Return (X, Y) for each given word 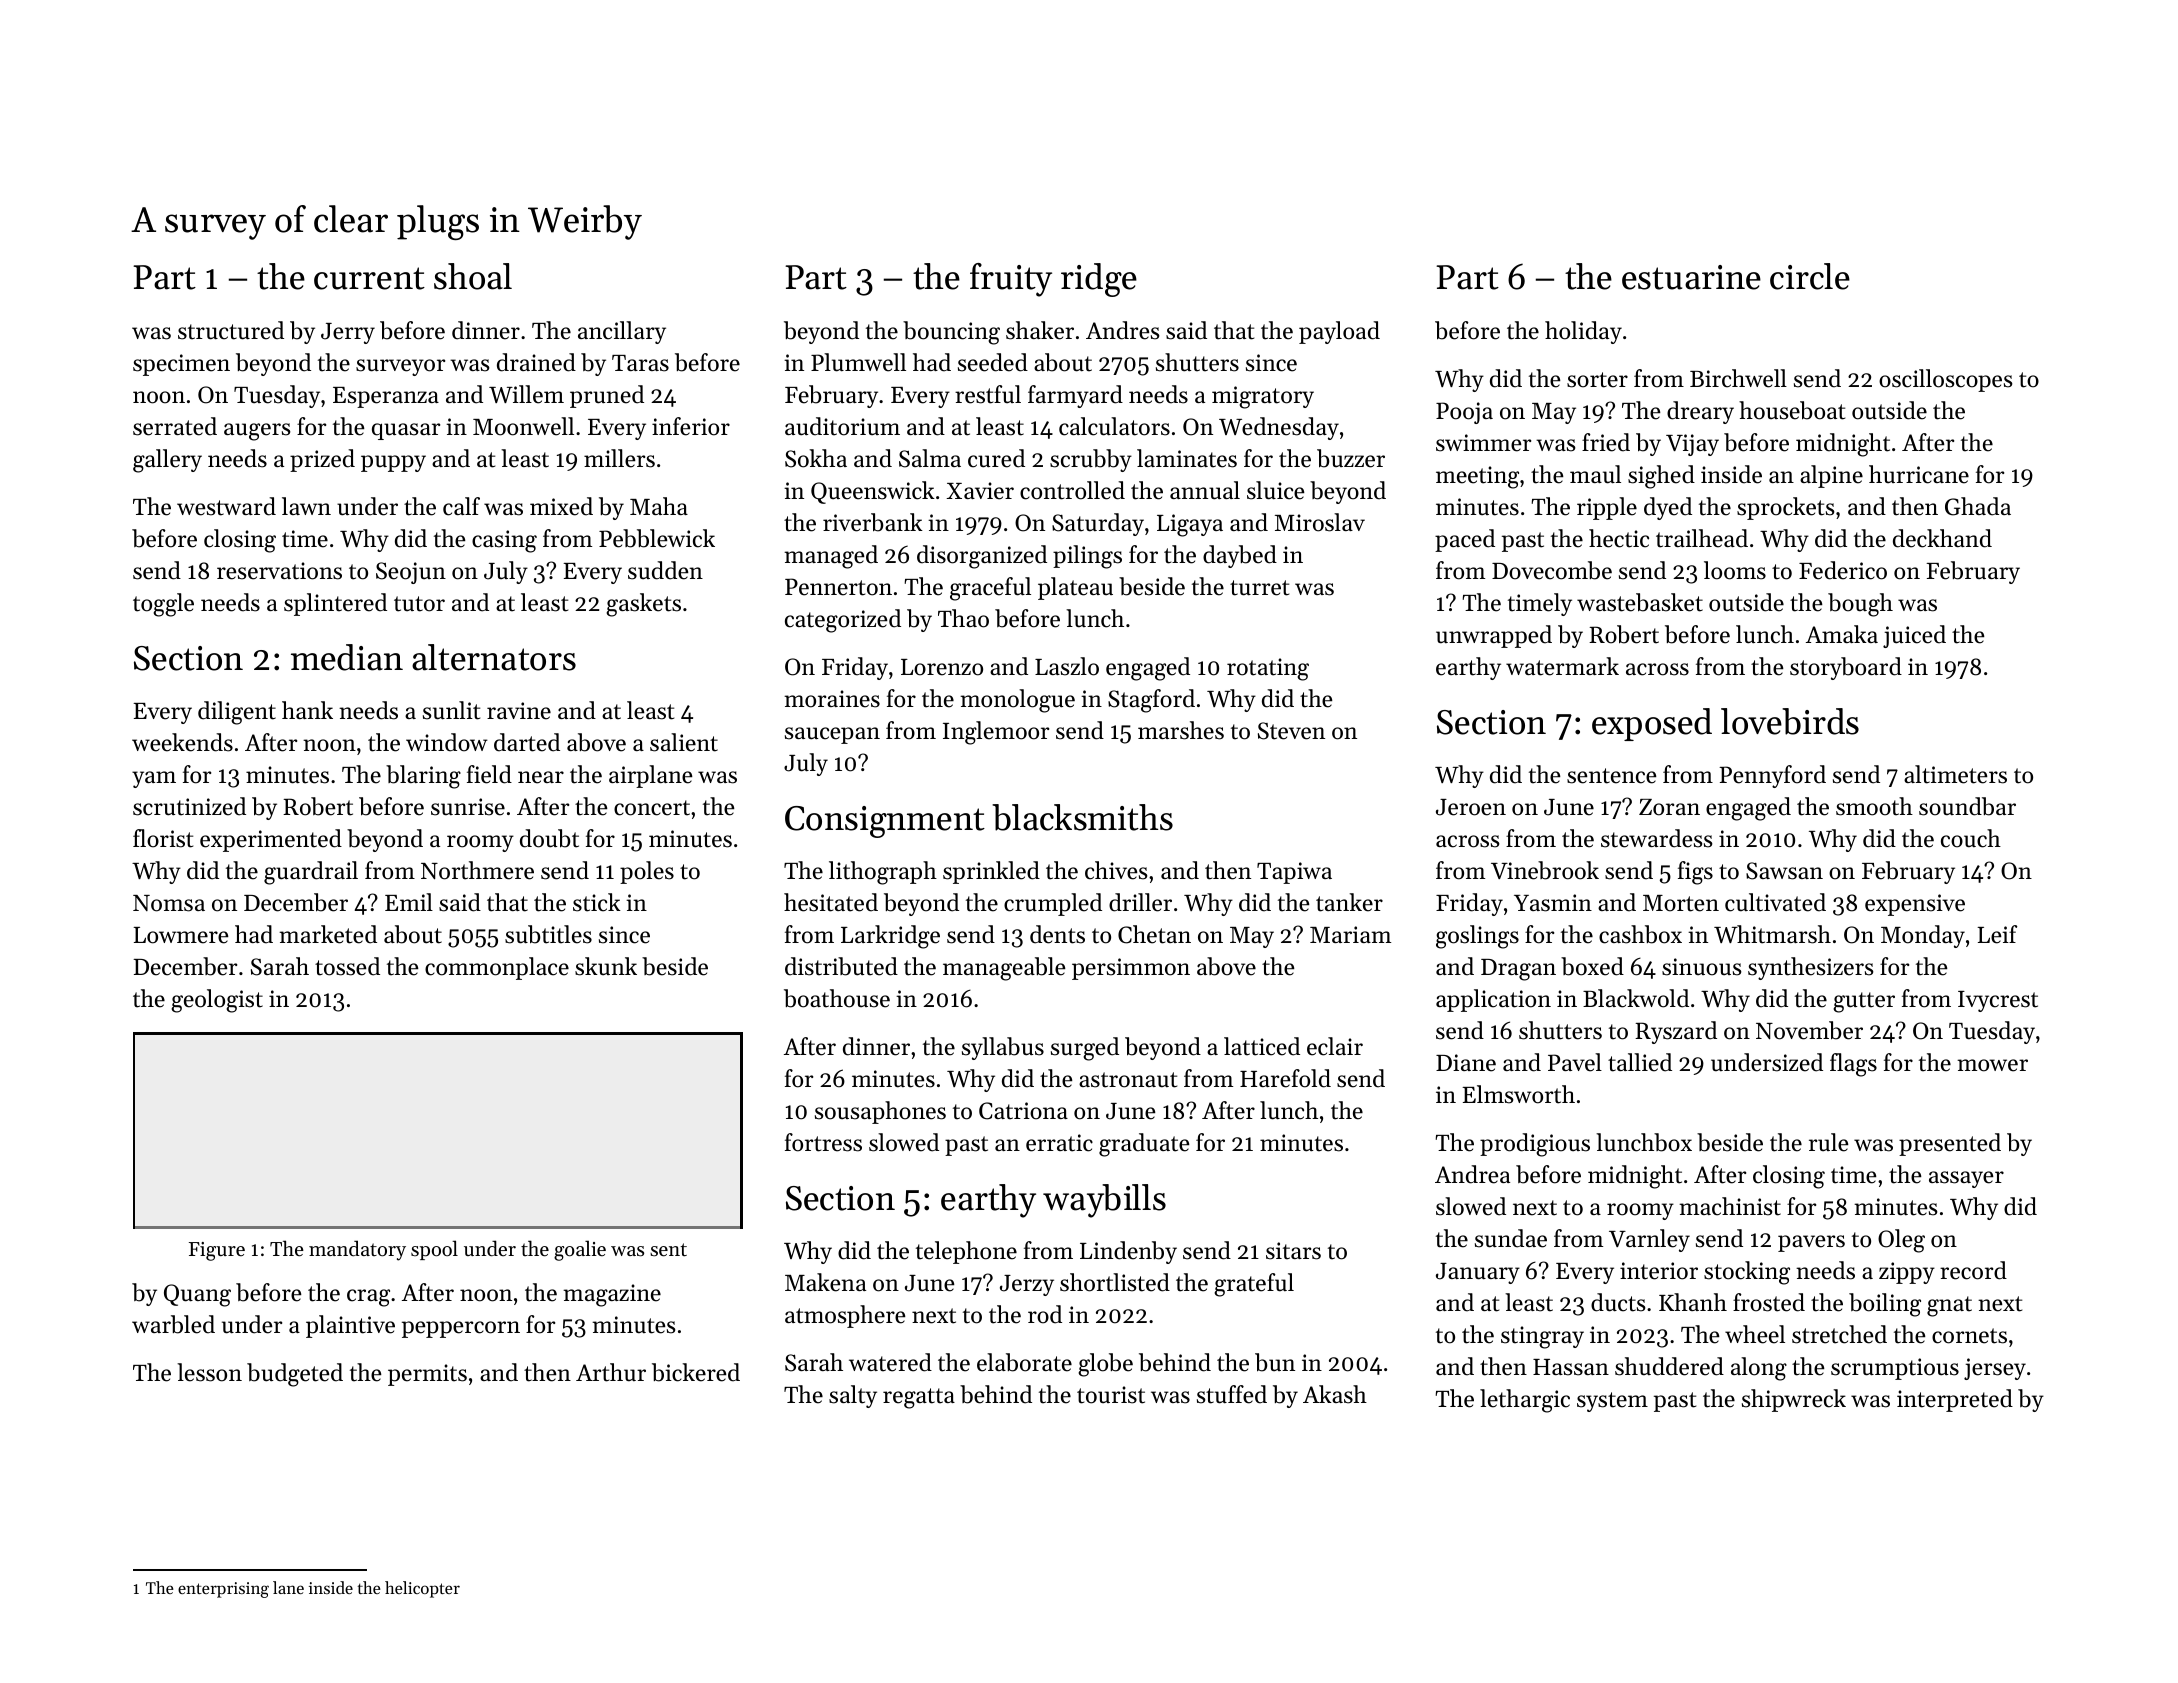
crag (368, 1298)
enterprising (223, 1590)
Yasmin (1553, 903)
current (369, 278)
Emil (409, 902)
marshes (1181, 730)
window (447, 742)
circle (1810, 276)
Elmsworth (1518, 1094)
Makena (825, 1282)
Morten (1681, 903)
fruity (1011, 280)
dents (1057, 934)
